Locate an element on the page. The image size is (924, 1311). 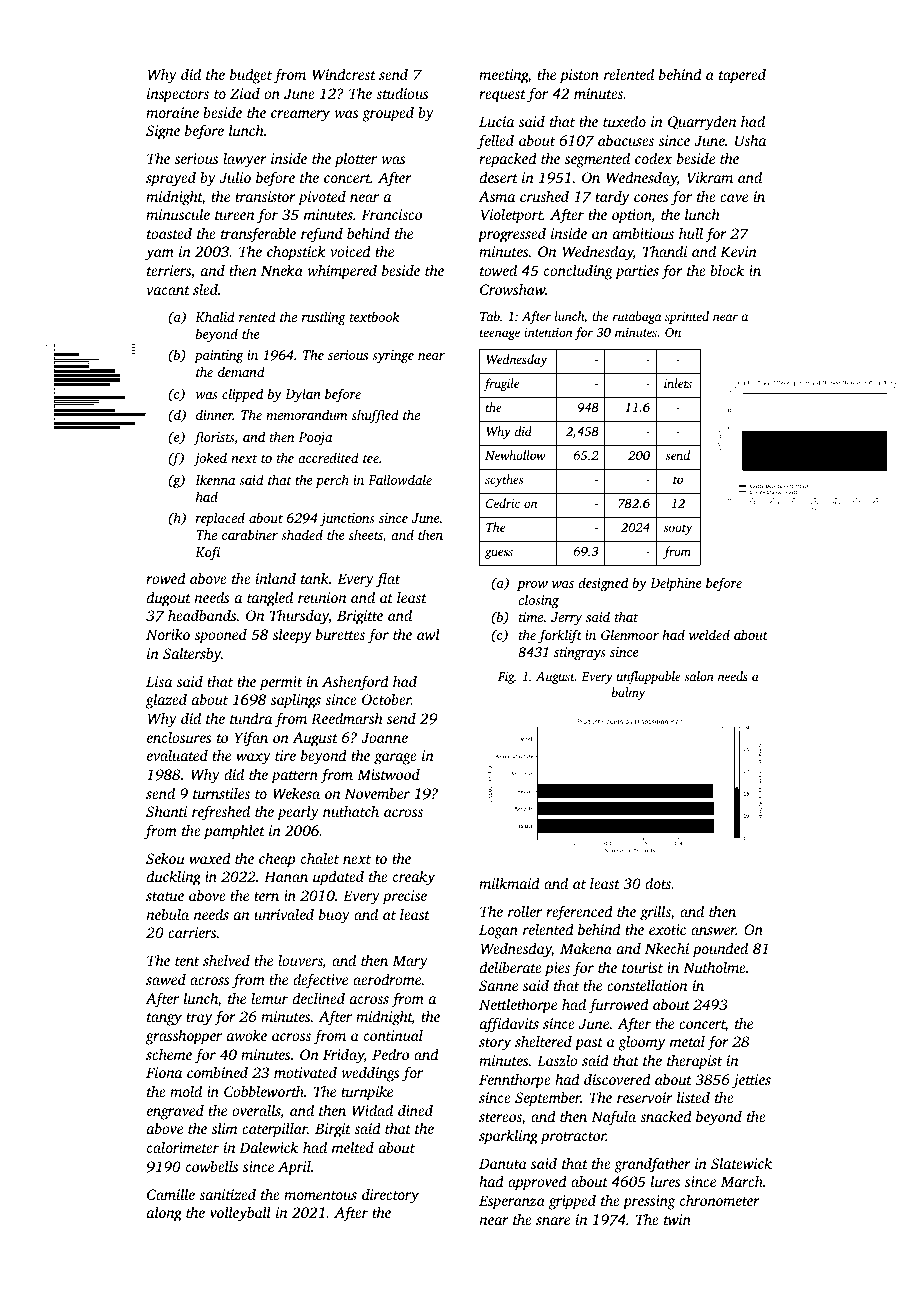
moraine is located at coordinates (172, 112).
